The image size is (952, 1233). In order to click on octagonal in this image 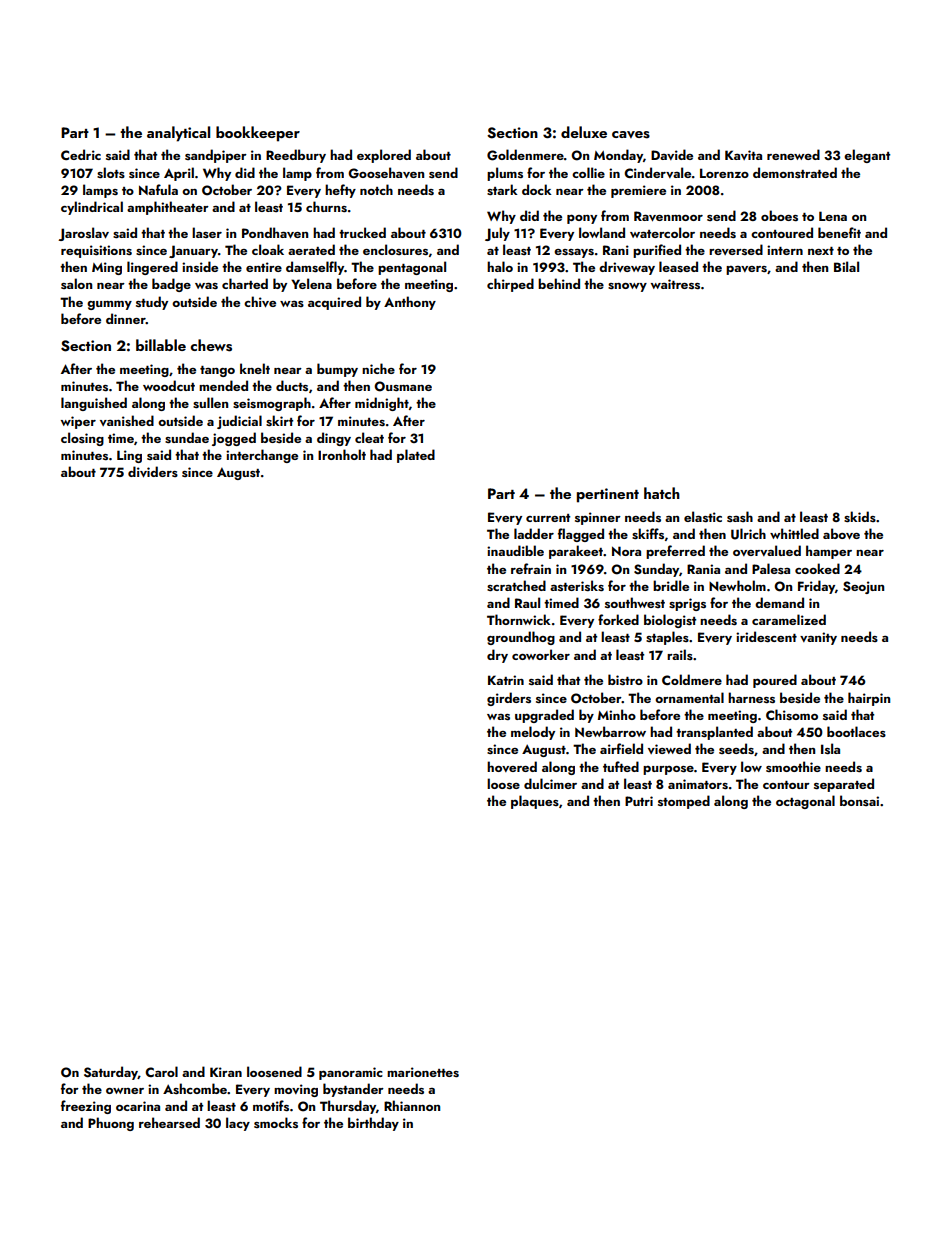, I will do `click(805, 802)`.
